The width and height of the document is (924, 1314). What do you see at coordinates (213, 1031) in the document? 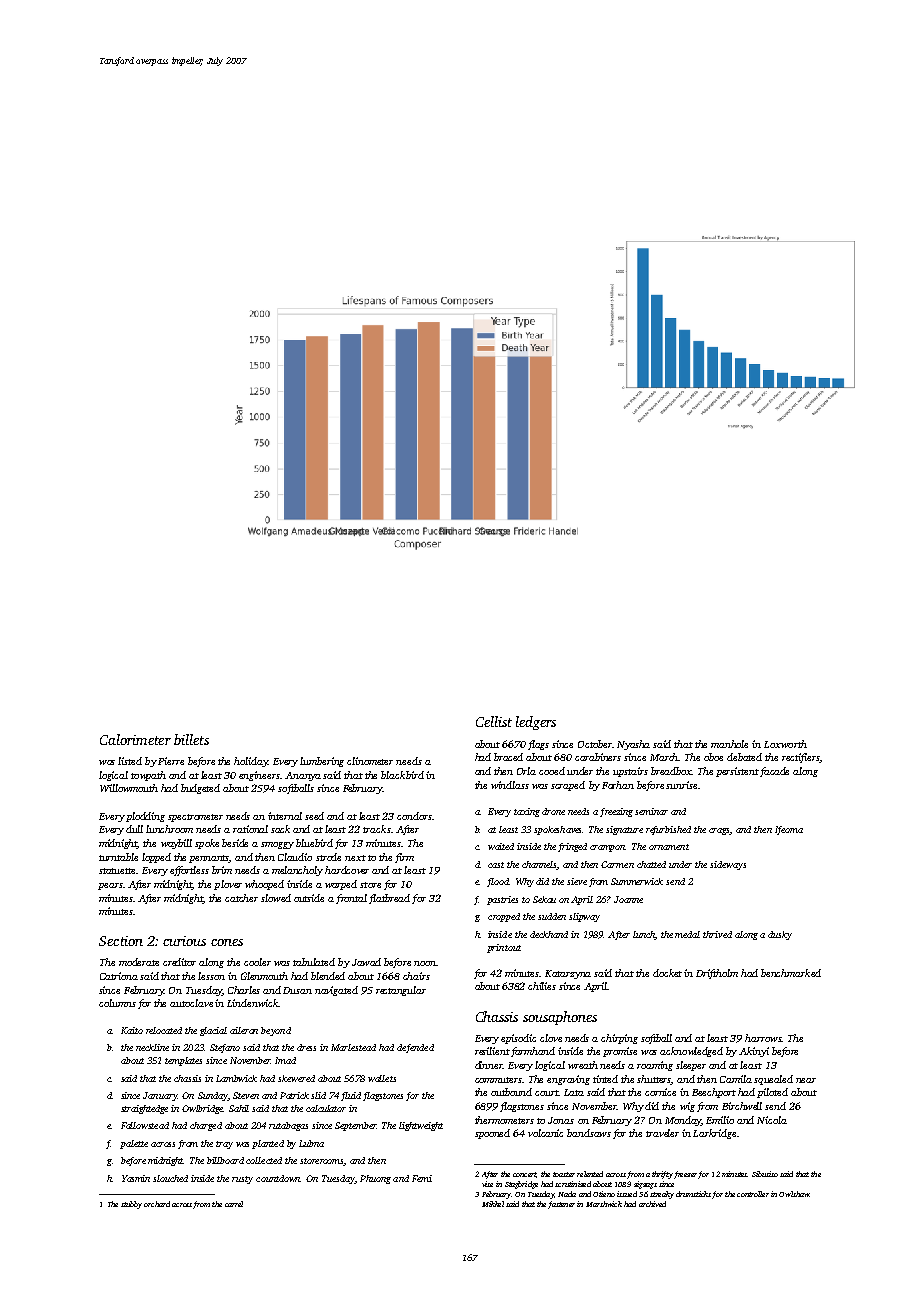
I see `glacial` at bounding box center [213, 1031].
